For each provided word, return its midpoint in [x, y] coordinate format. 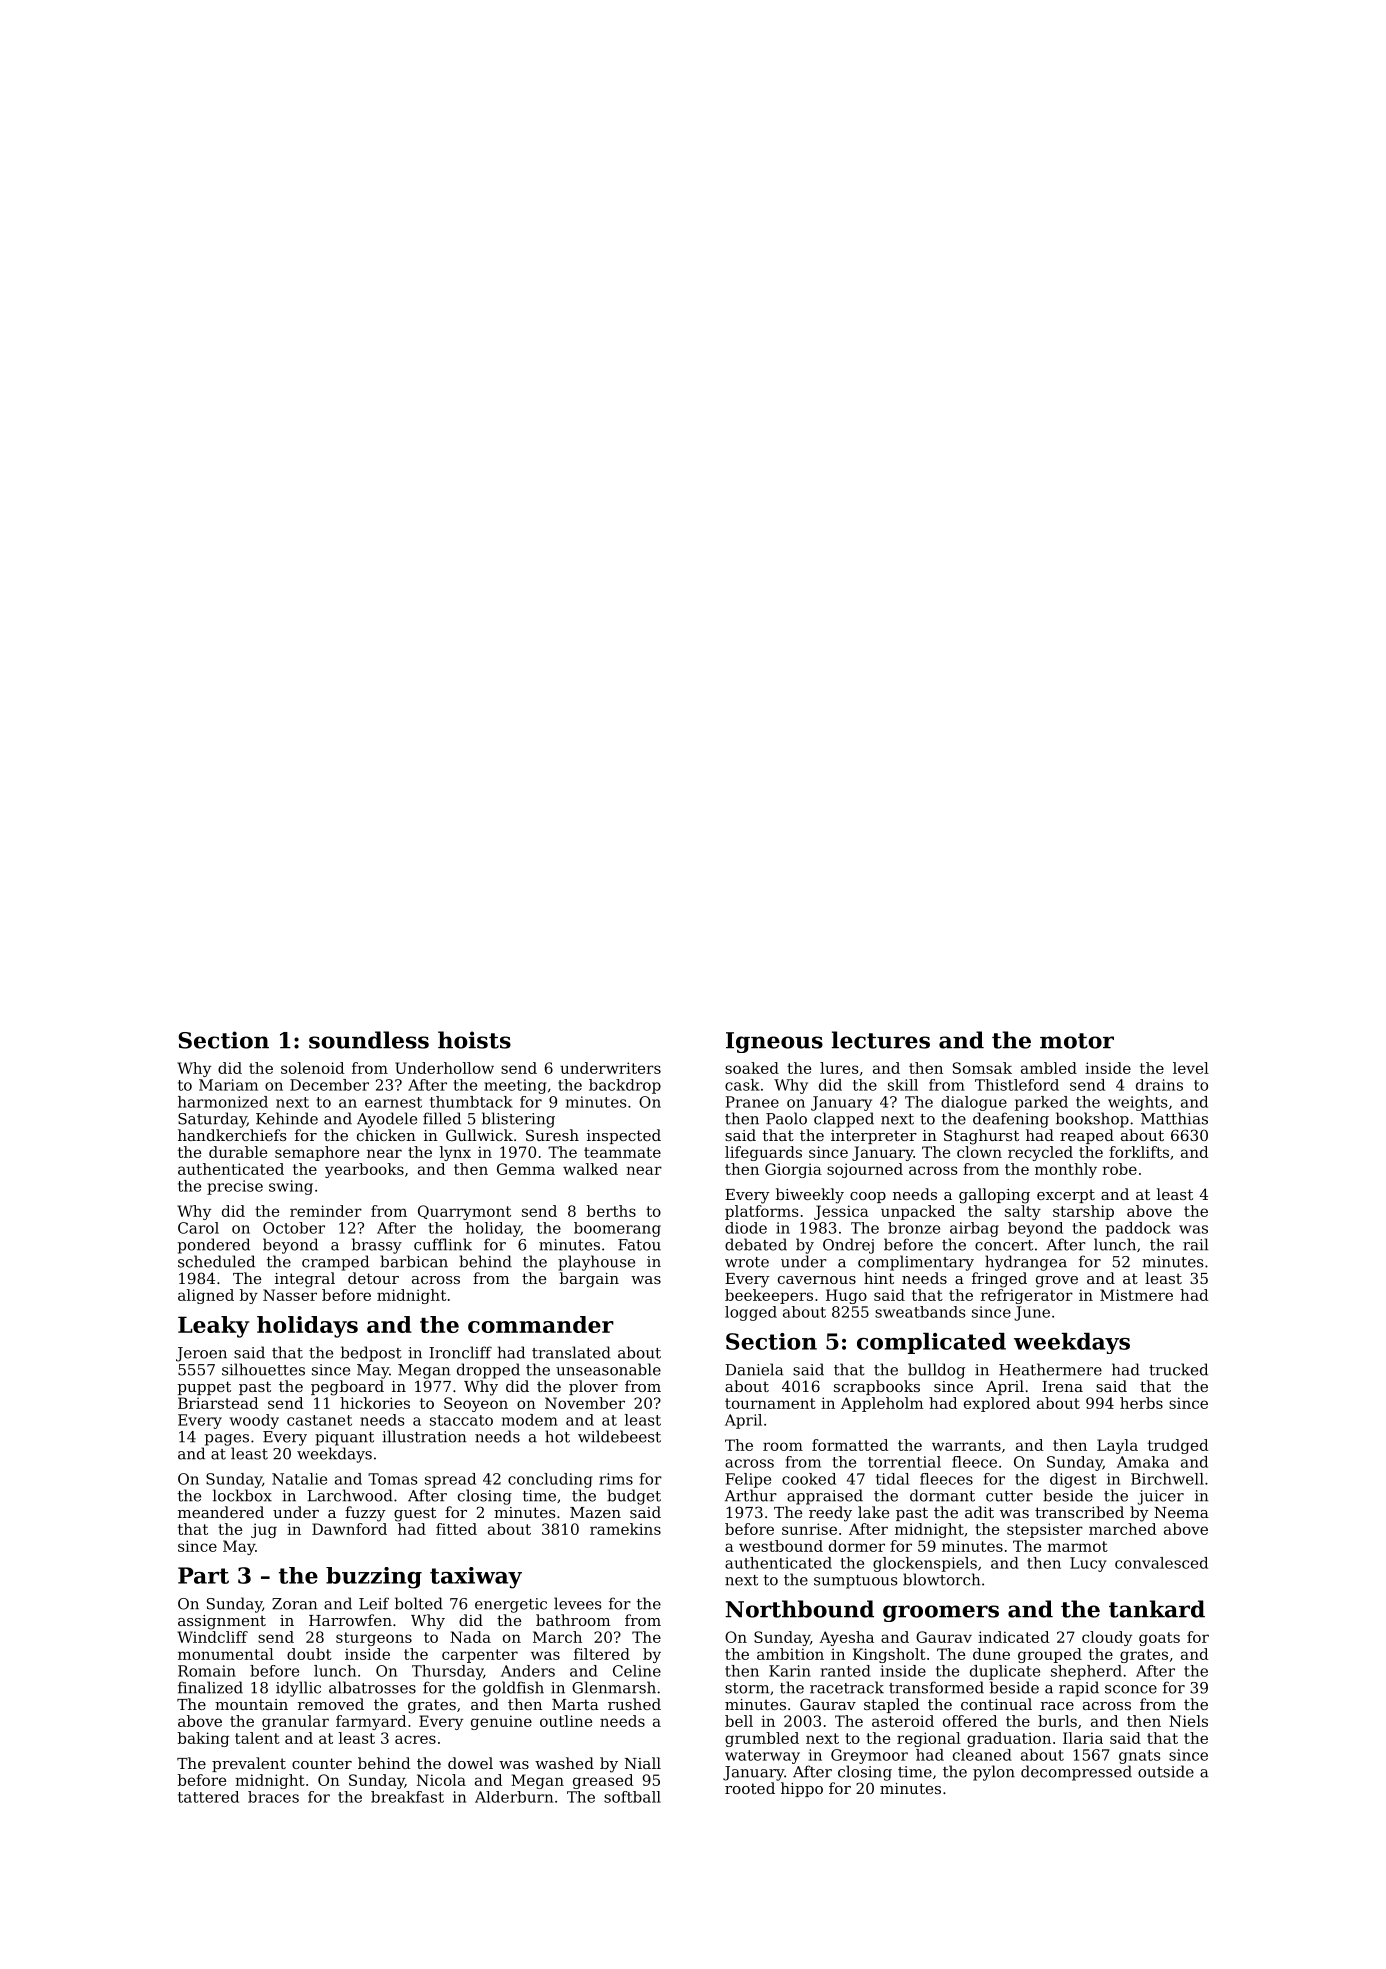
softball [632, 1797]
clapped [844, 1120]
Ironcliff [460, 1352]
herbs [1141, 1403]
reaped [1087, 1136]
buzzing [374, 1578]
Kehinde [287, 1118]
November [585, 1403]
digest [1073, 1480]
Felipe [748, 1480]
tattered [208, 1797]
